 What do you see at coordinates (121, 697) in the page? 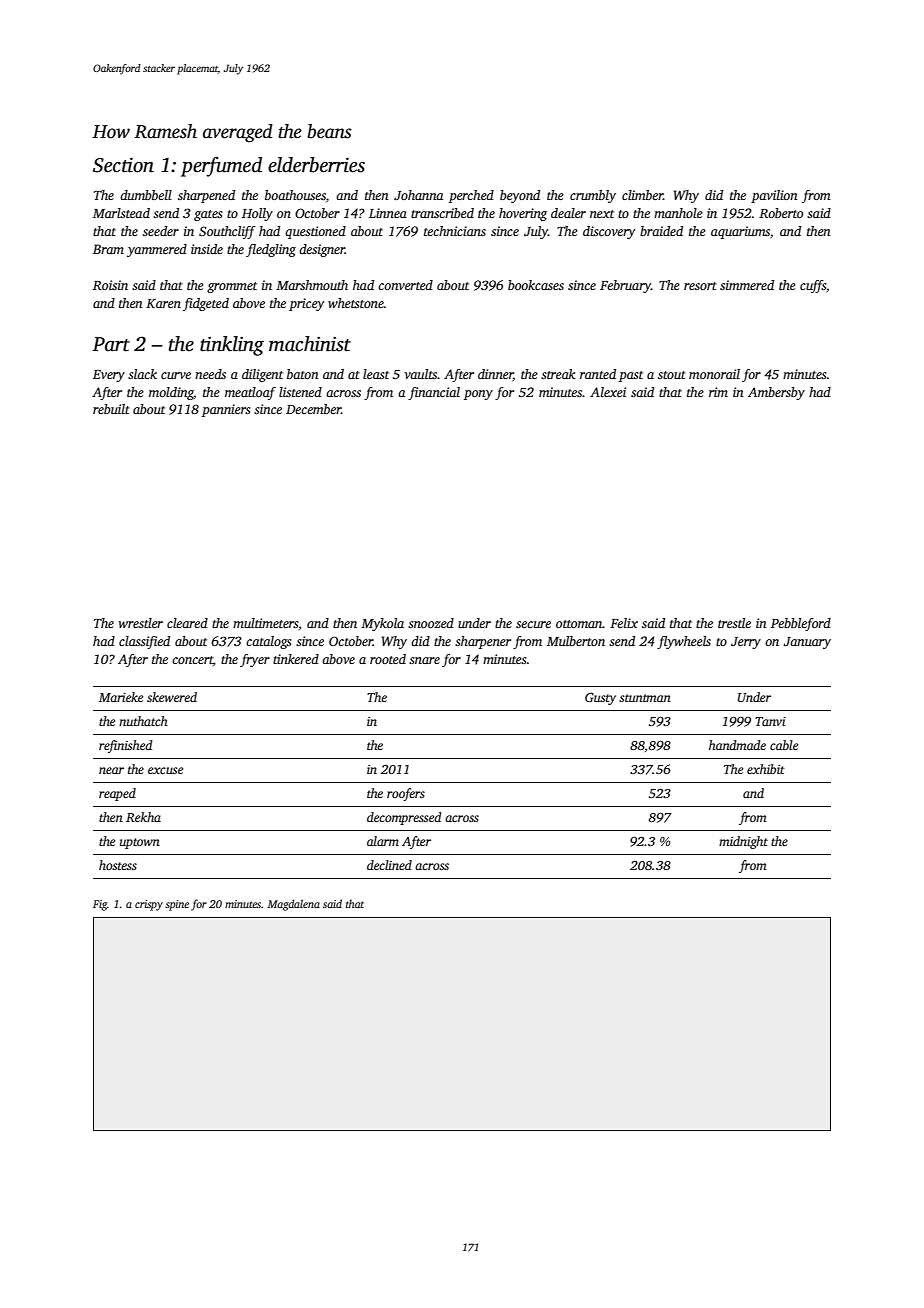
I see `Marieke` at bounding box center [121, 697].
